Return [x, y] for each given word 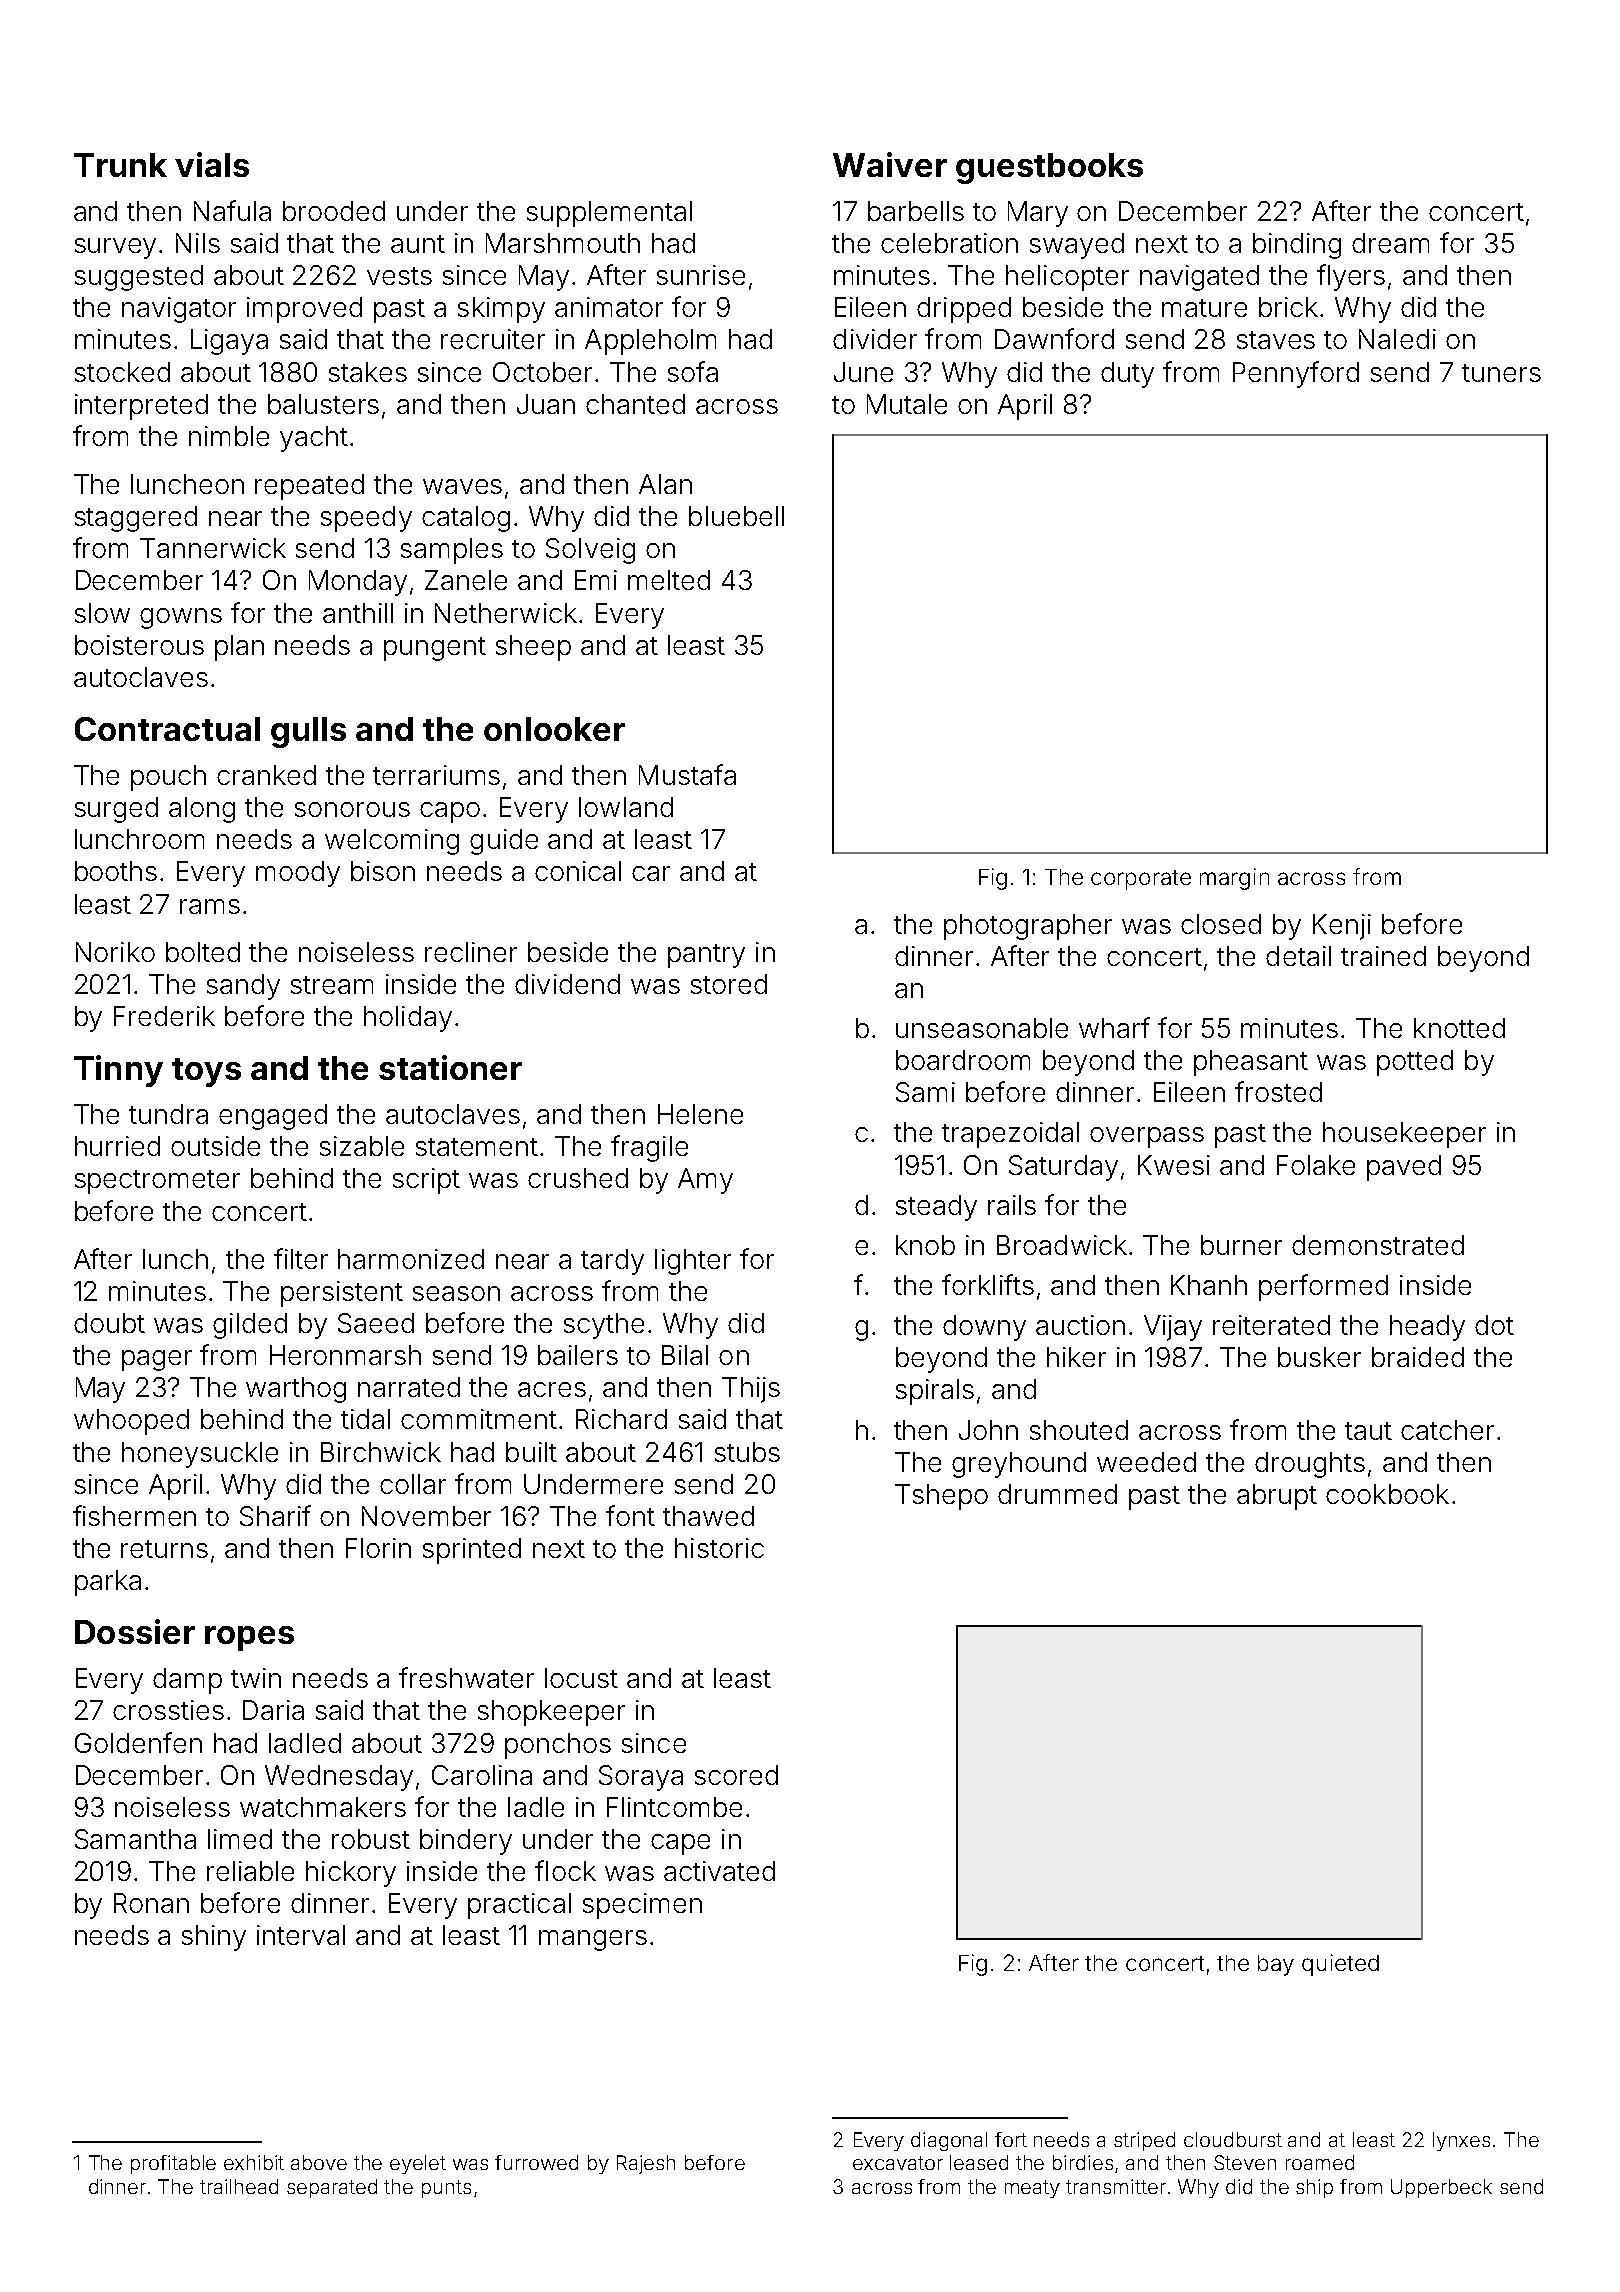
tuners [1501, 373]
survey [115, 248]
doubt [109, 1323]
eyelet [418, 2164]
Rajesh [646, 2164]
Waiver [890, 164]
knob [925, 1245]
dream [1390, 243]
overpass [1147, 1137]
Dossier [135, 1631]
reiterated [1271, 1325]
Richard [621, 1419]
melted [669, 580]
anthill [358, 613]
